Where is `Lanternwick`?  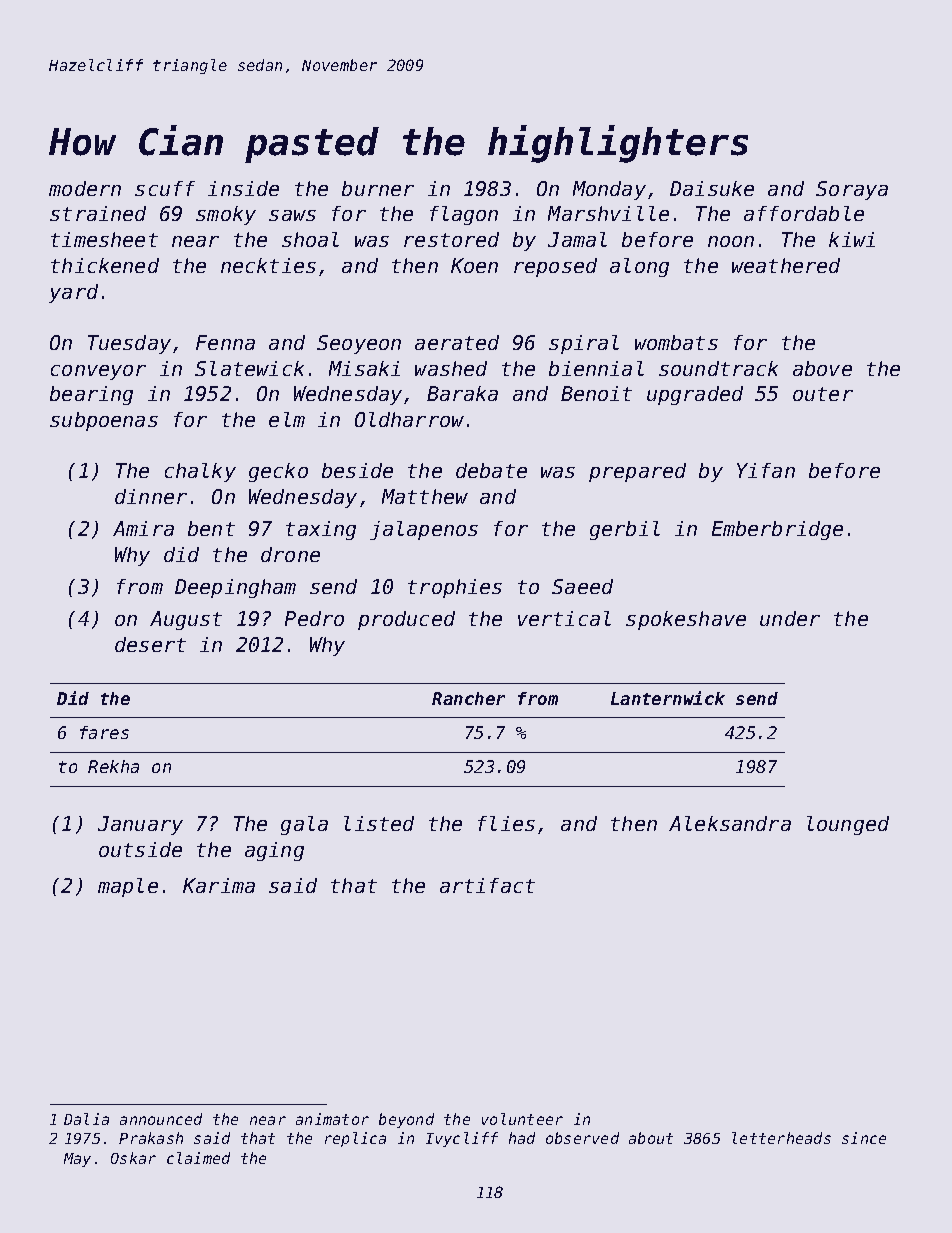 Lanternwick is located at coordinates (668, 698).
